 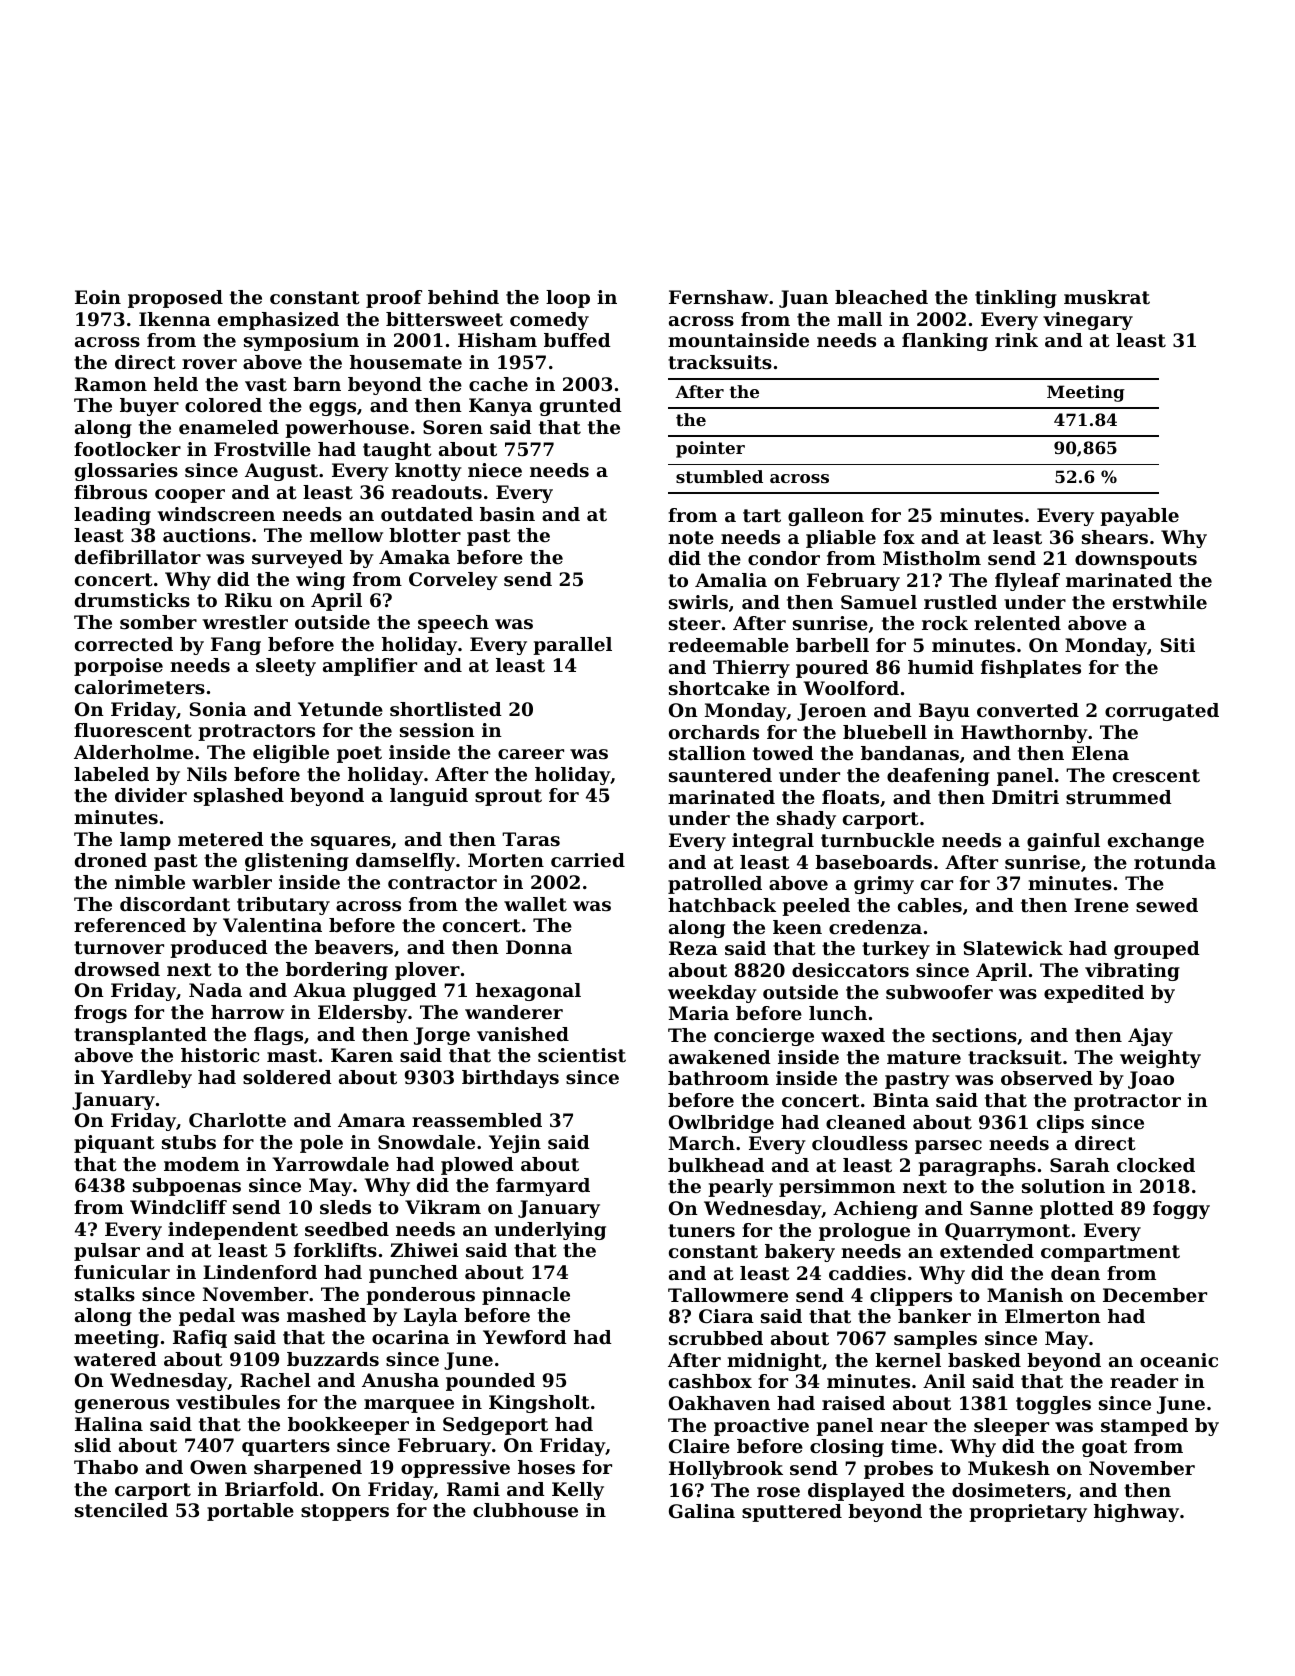 What do you see at coordinates (498, 384) in the image?
I see `cache` at bounding box center [498, 384].
